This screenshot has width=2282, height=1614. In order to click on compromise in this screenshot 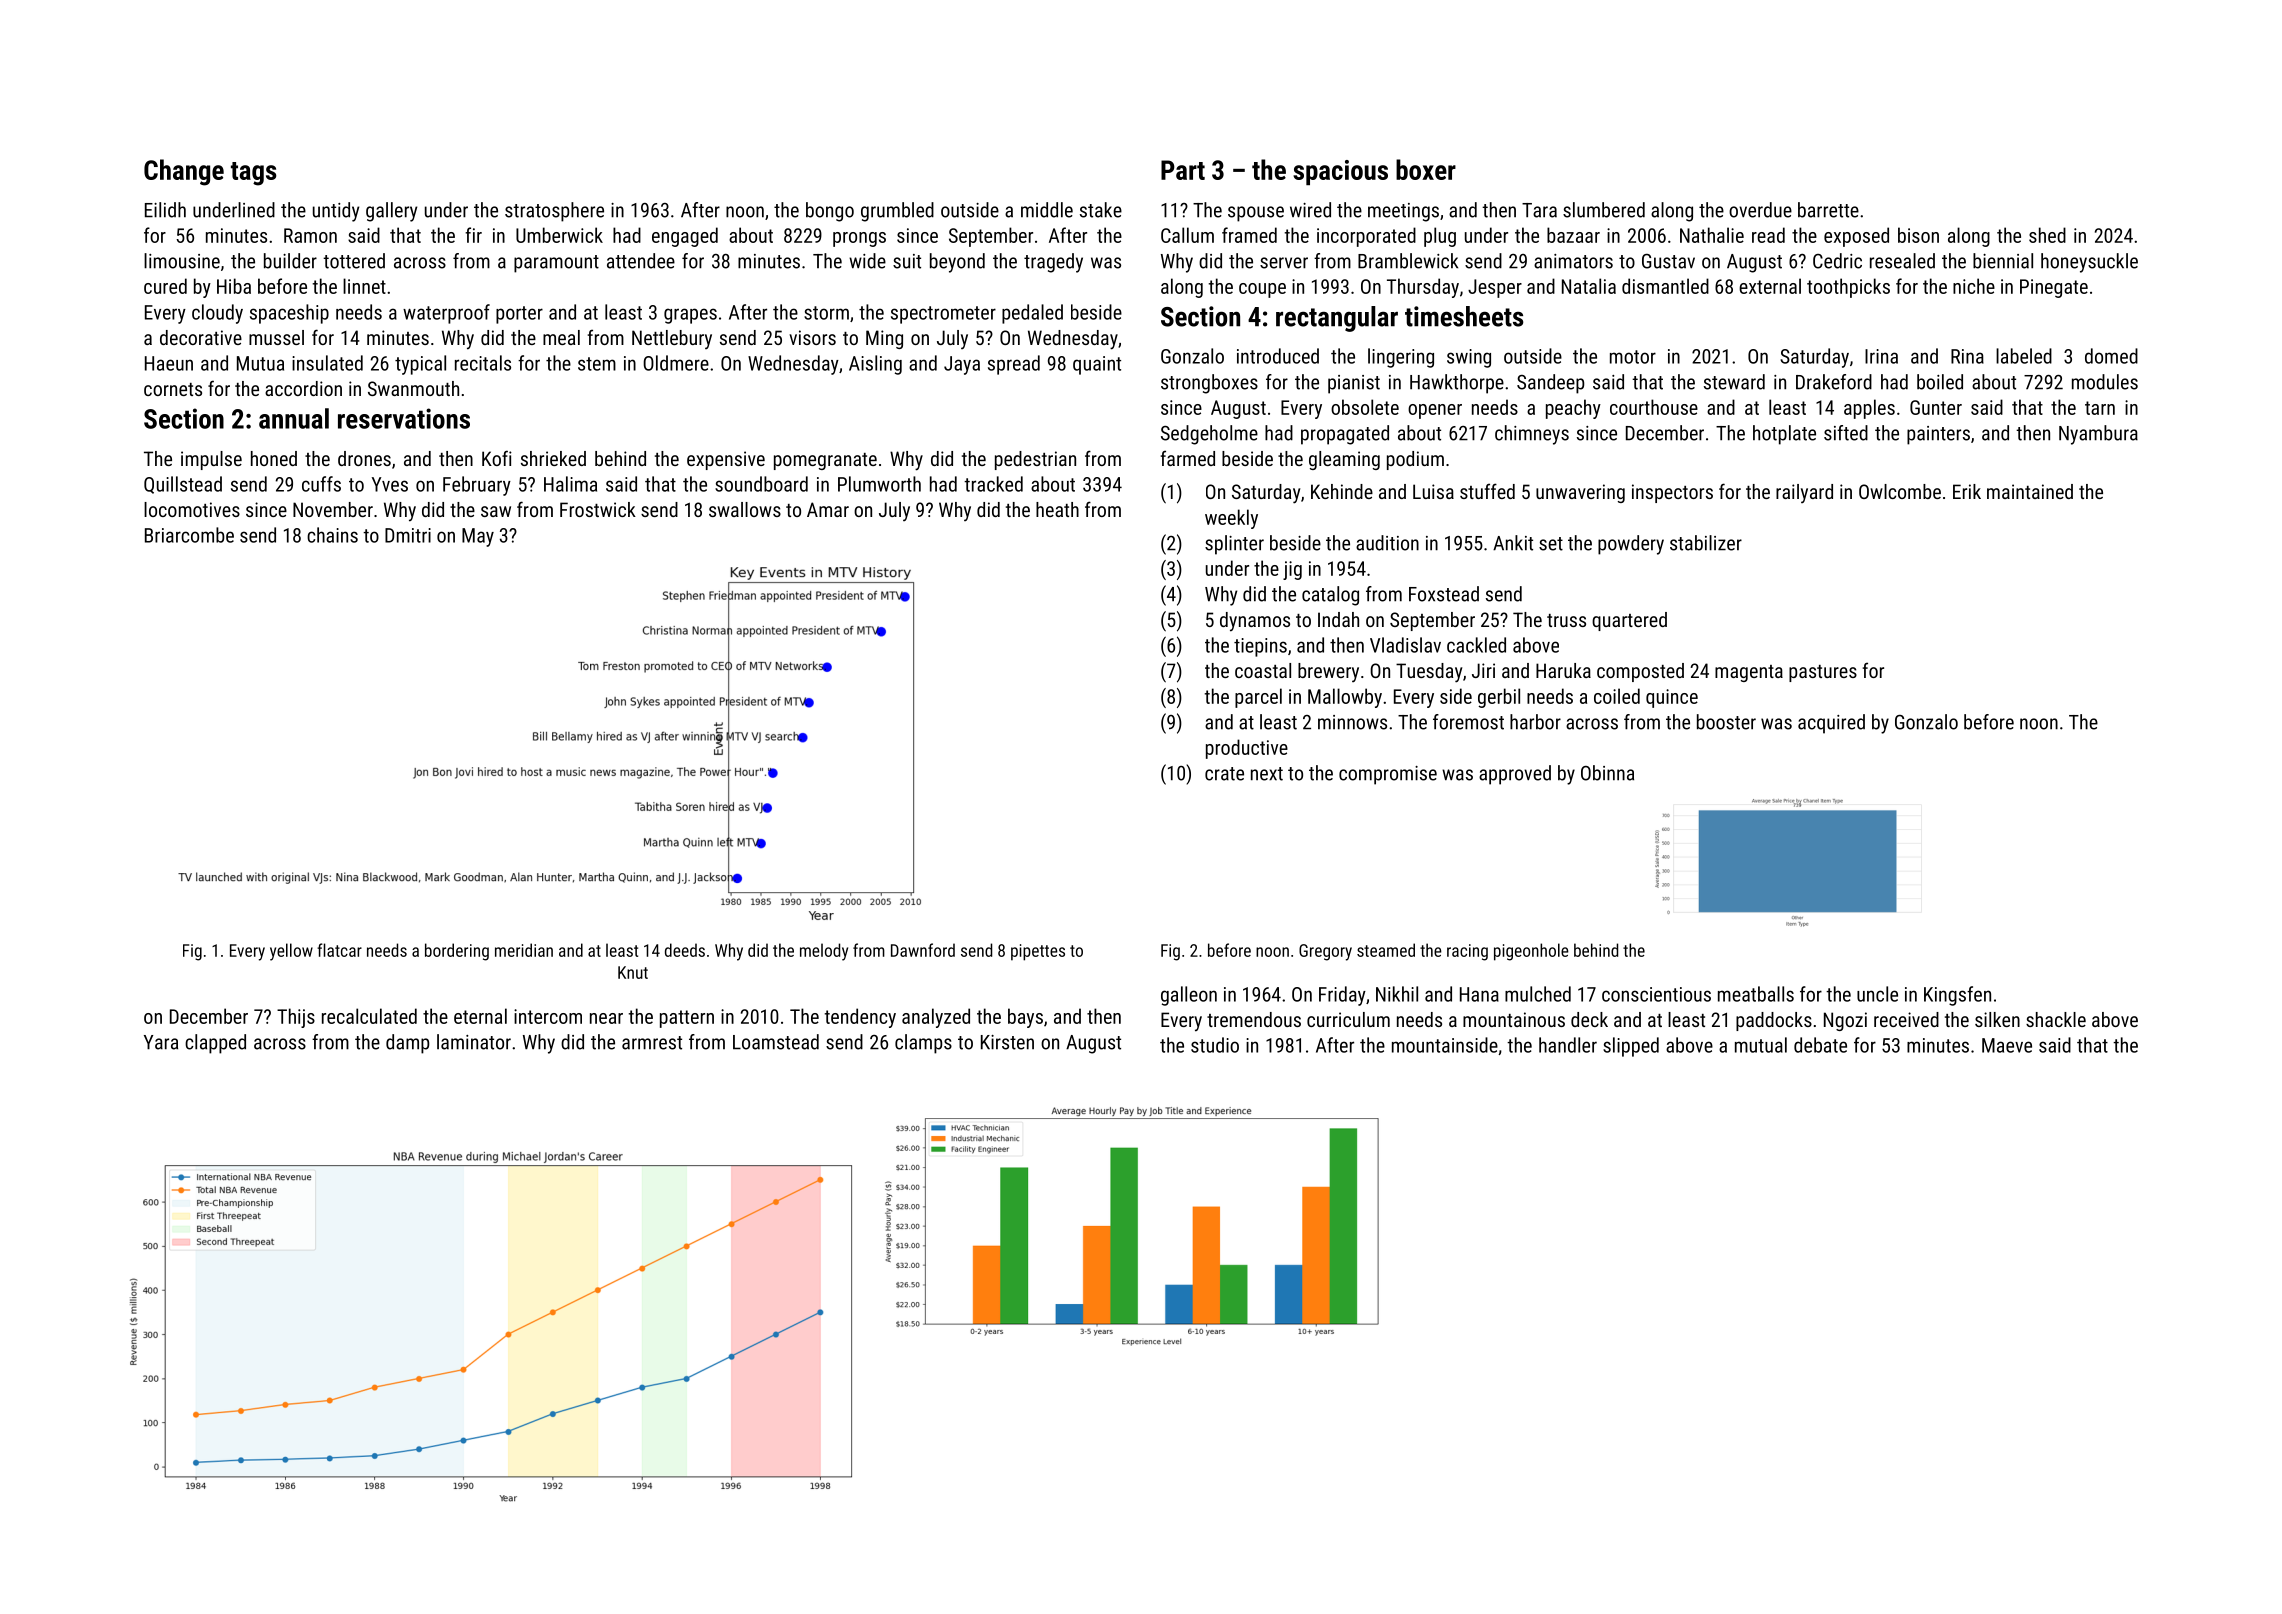, I will do `click(1388, 775)`.
